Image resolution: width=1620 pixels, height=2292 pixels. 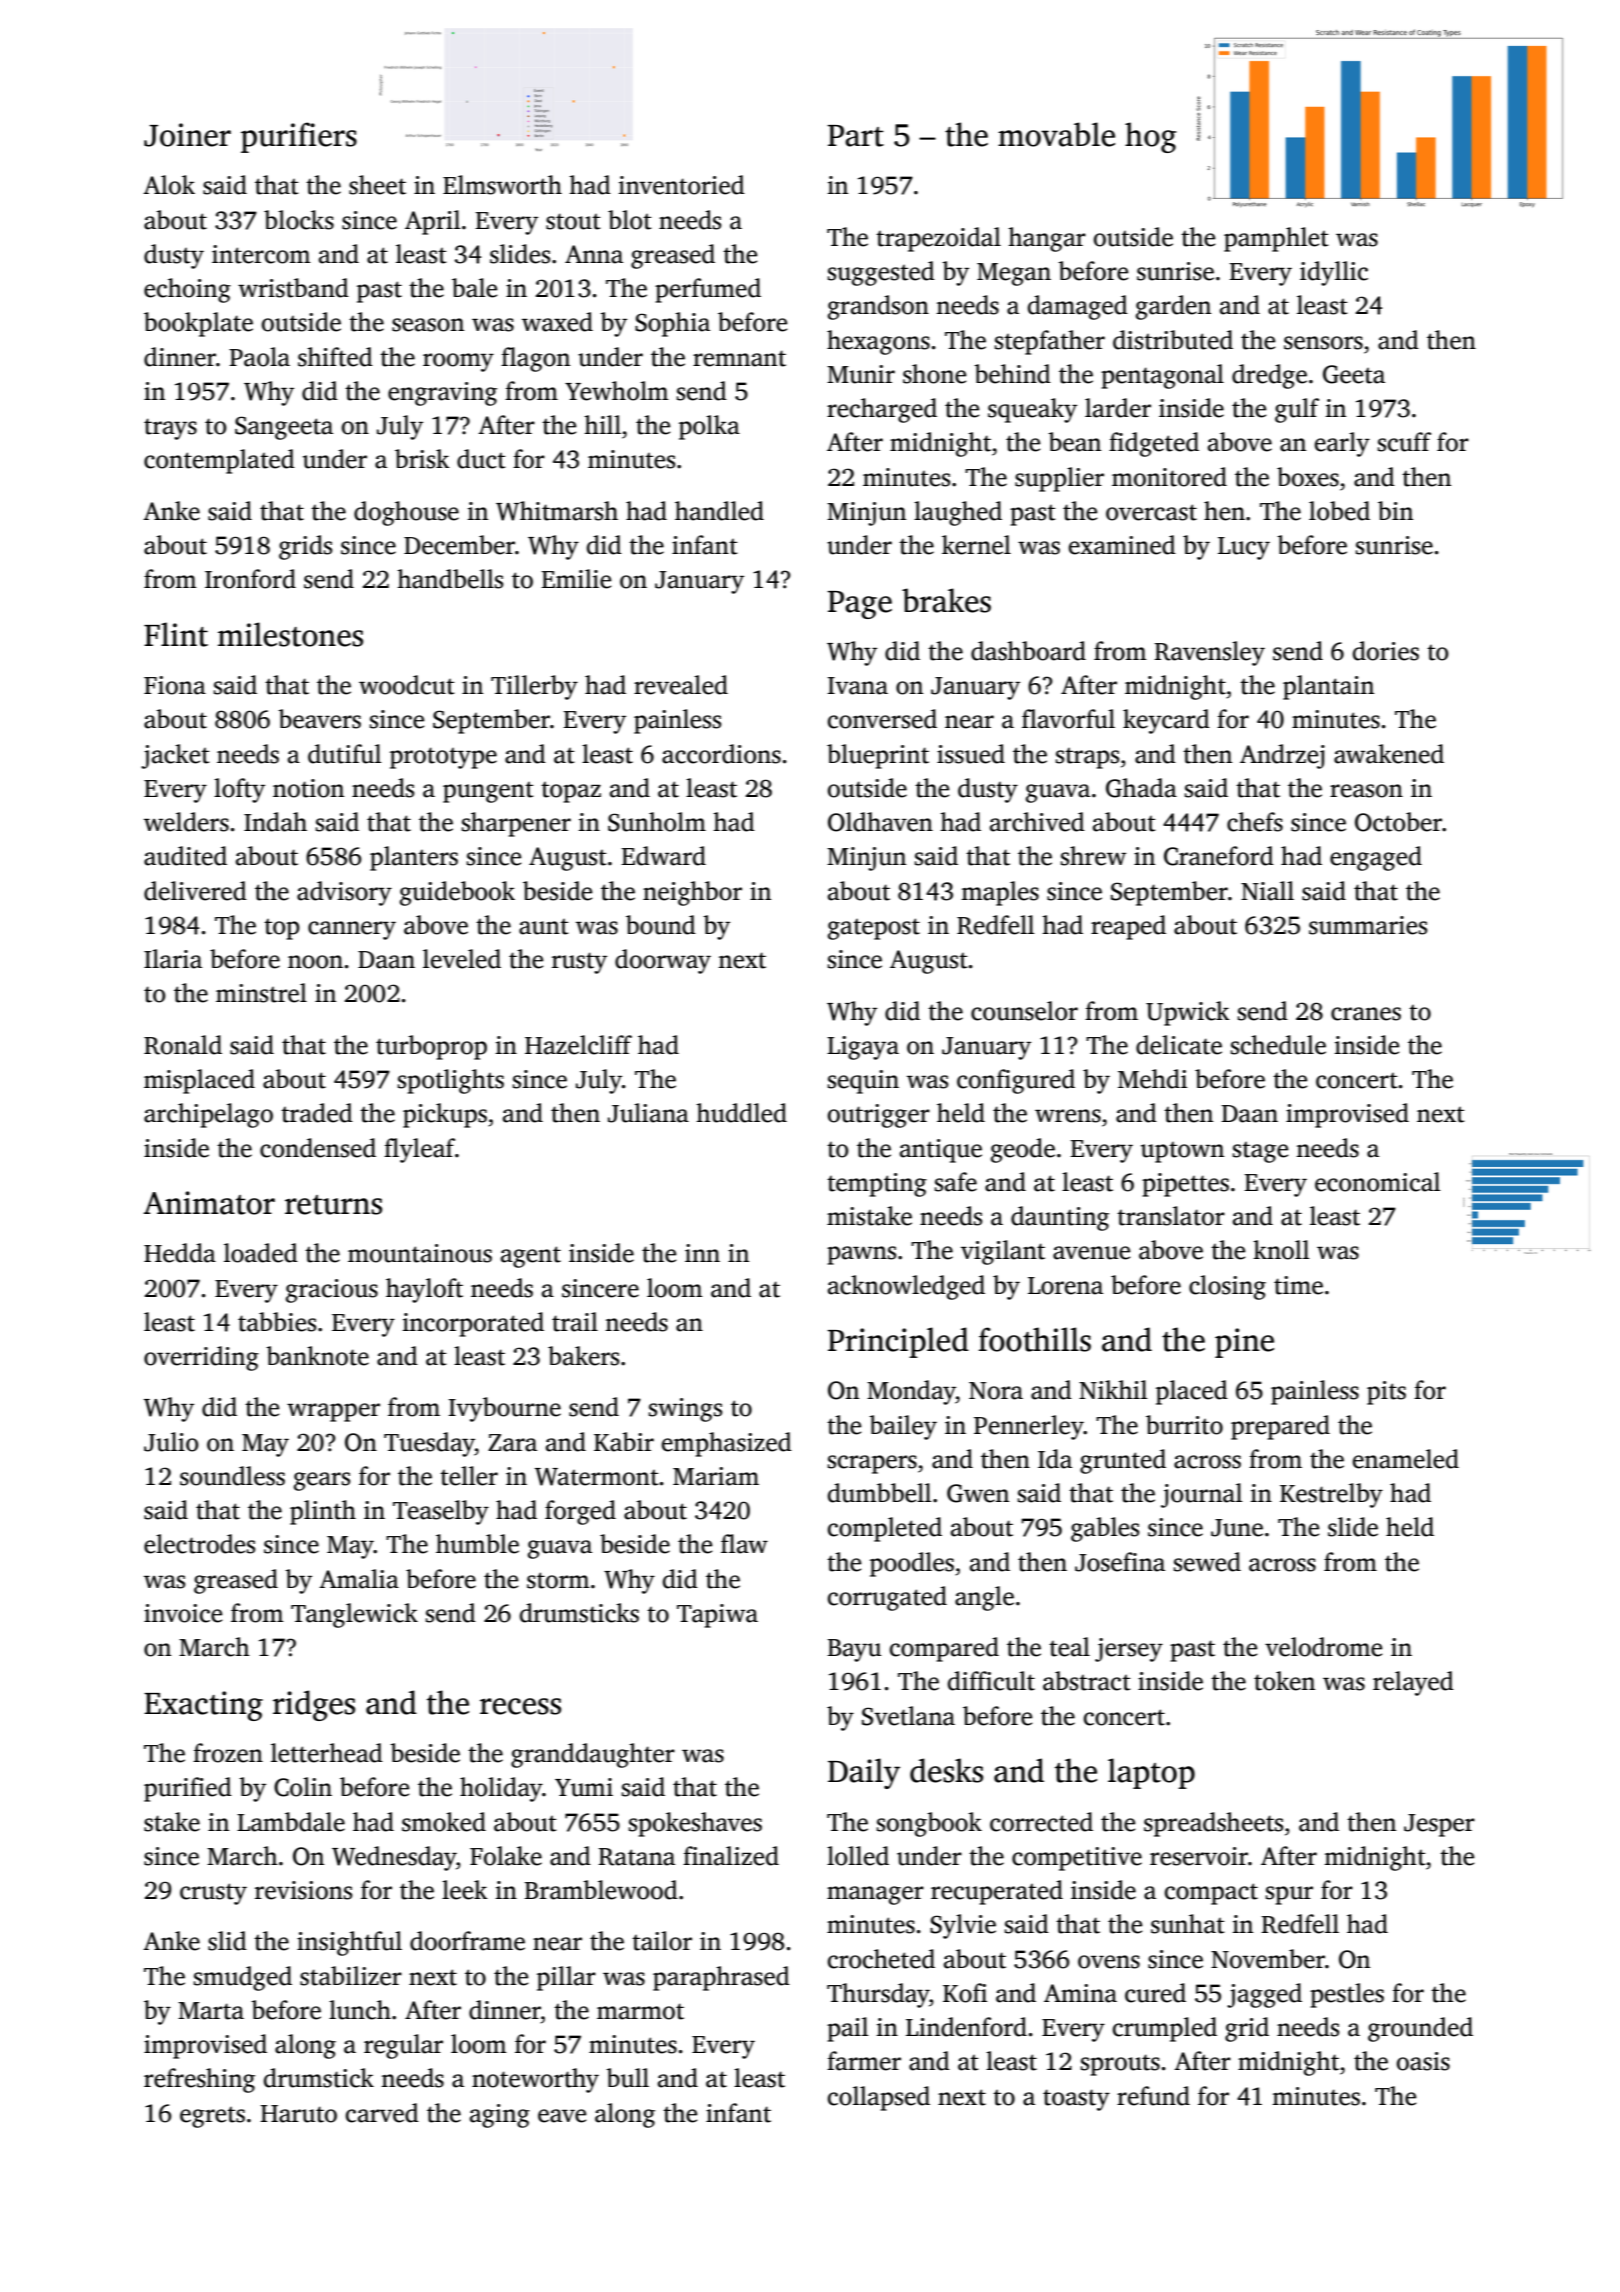 What do you see at coordinates (855, 136) in the image?
I see `Part` at bounding box center [855, 136].
